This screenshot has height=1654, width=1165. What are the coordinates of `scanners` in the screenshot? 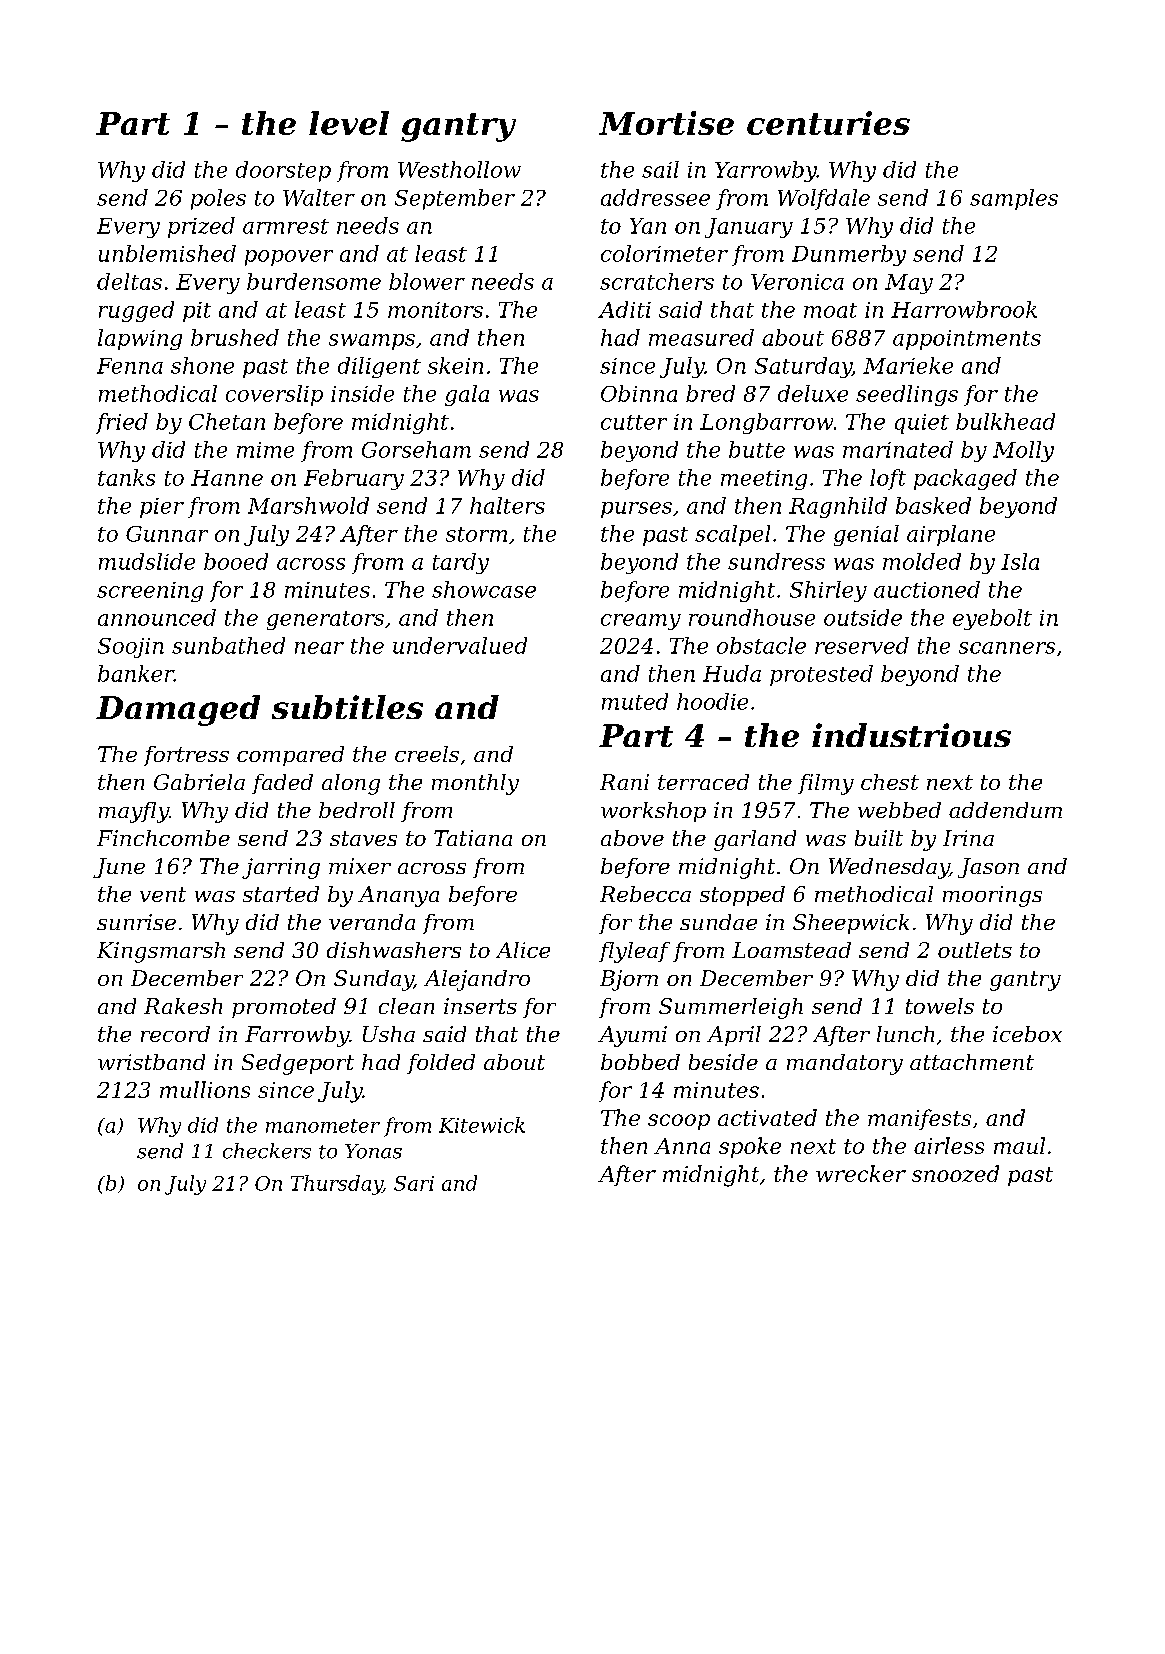 It's located at (1007, 648).
